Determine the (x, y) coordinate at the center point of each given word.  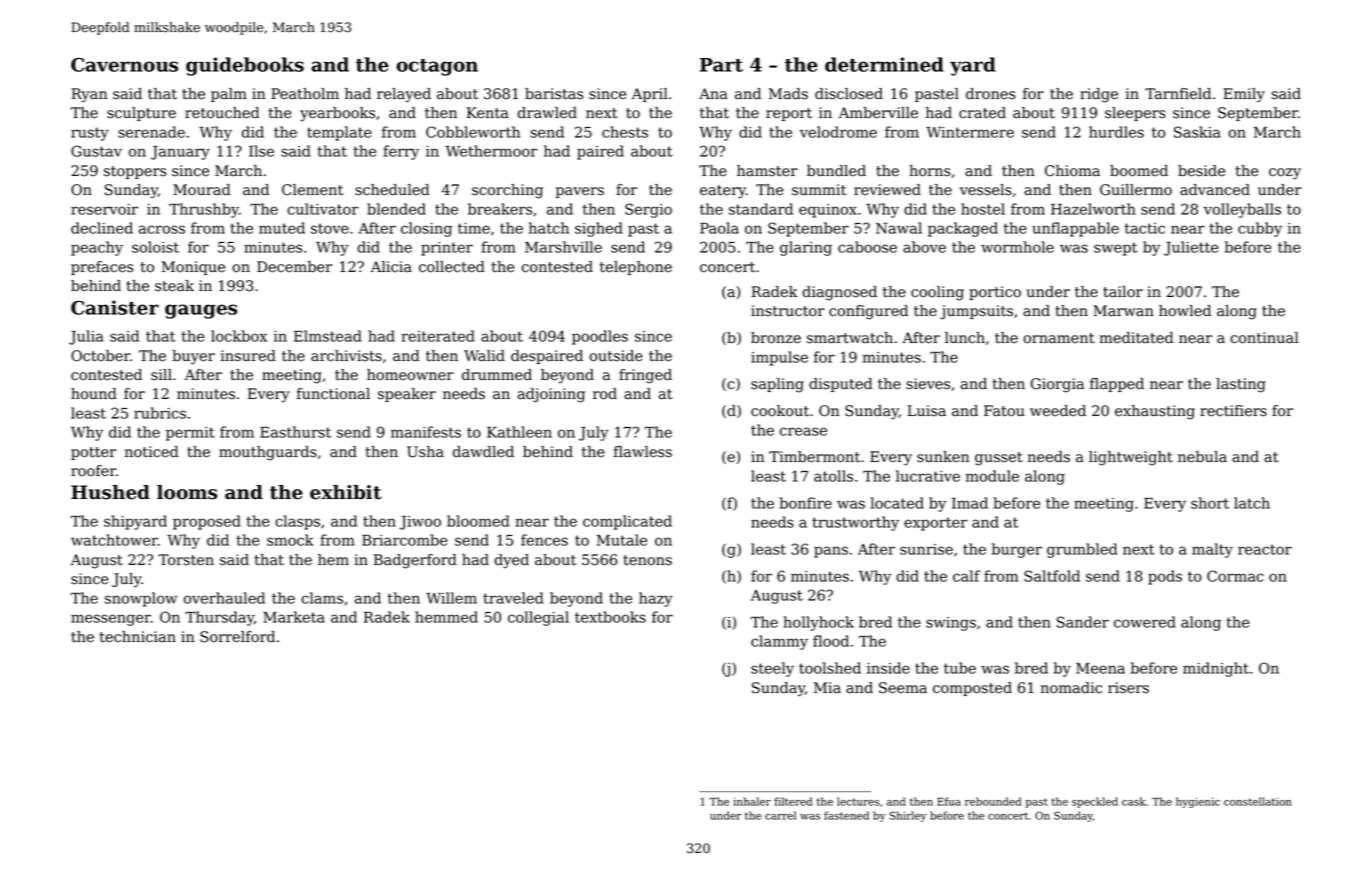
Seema (903, 688)
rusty (90, 134)
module (992, 476)
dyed (511, 561)
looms (187, 492)
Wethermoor (491, 151)
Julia (86, 337)
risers (1128, 688)
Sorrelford (237, 637)
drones (990, 94)
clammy (779, 642)
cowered (1145, 622)
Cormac (1235, 576)
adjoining (551, 395)
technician (138, 637)
